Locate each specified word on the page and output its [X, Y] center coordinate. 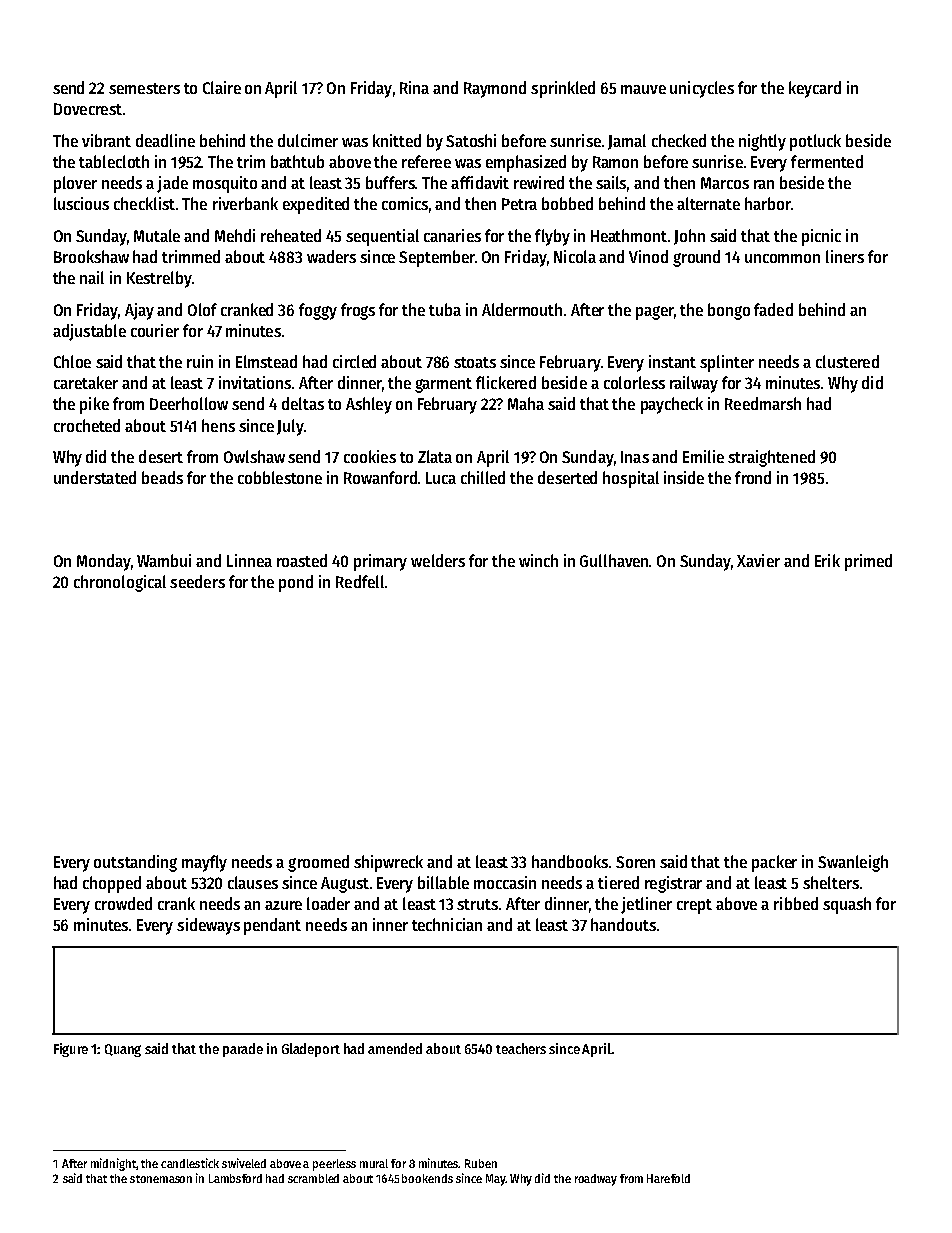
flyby [552, 237]
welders [438, 560]
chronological [120, 583]
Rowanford [380, 477]
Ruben [481, 1163]
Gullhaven [614, 560]
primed [868, 562]
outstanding [135, 863]
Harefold [668, 1178]
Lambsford [235, 1178]
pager [655, 313]
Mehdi [235, 235]
